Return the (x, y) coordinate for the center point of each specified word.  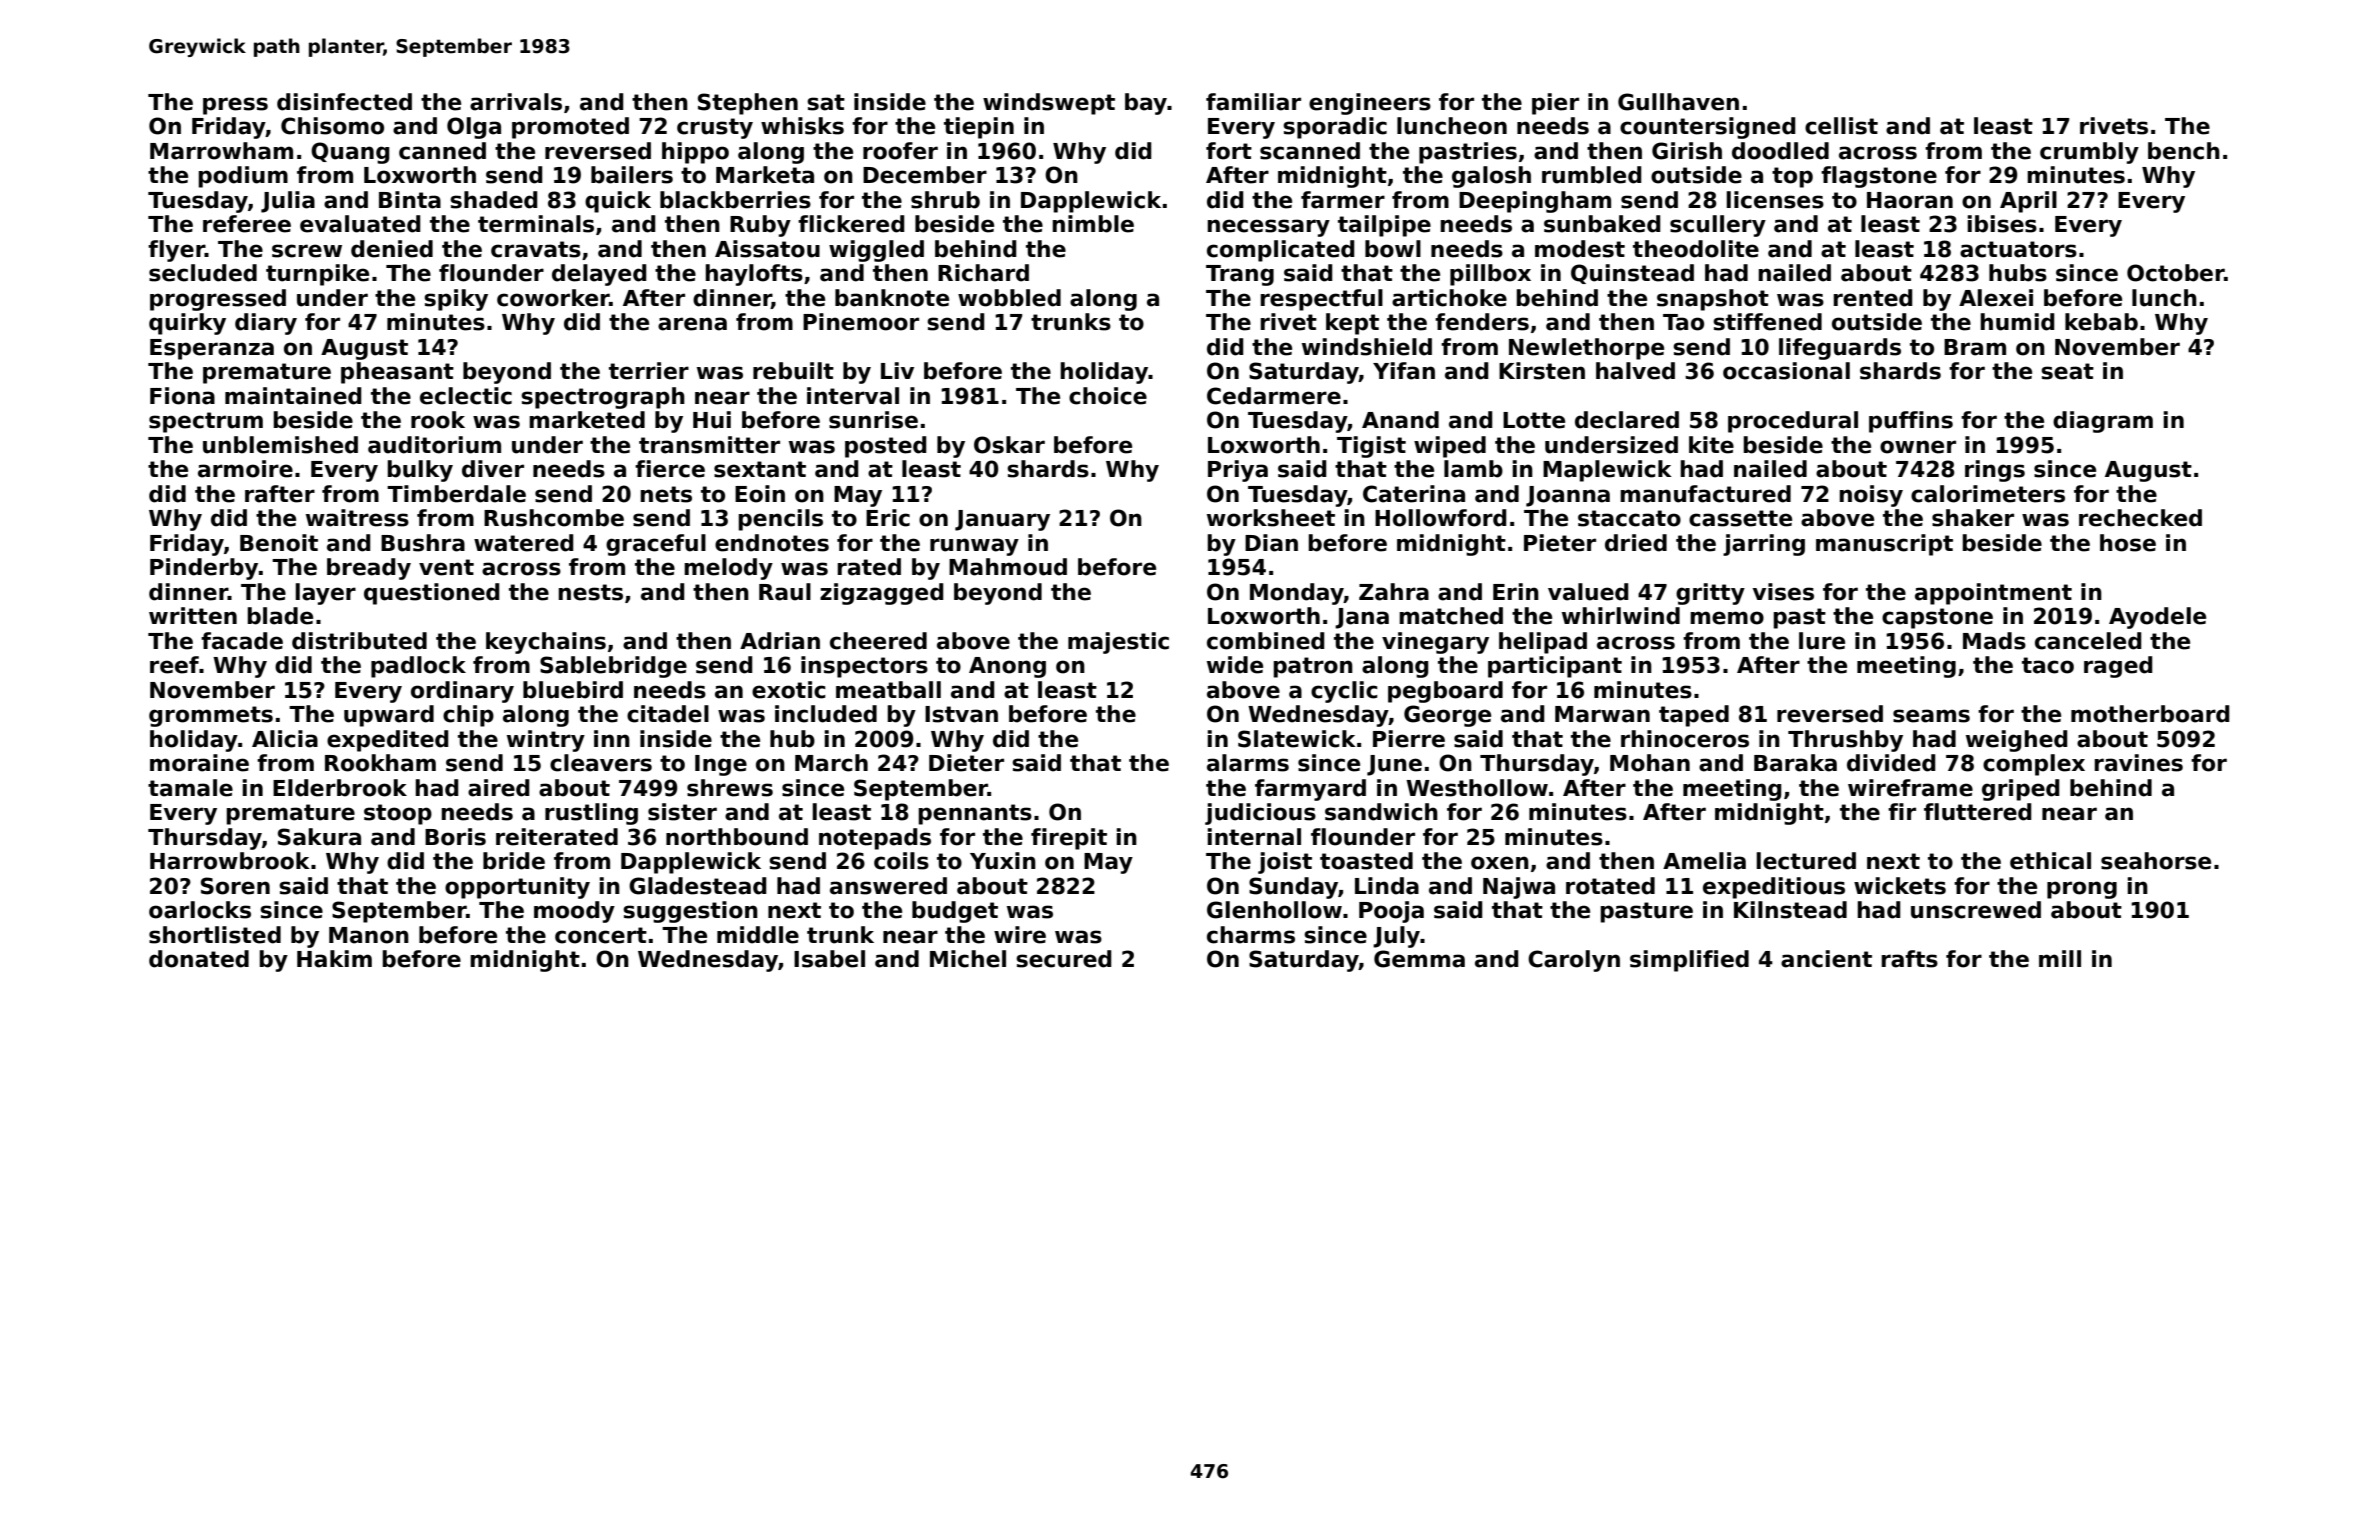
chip (468, 716)
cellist (1841, 126)
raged (2118, 667)
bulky (420, 471)
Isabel (829, 959)
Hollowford (1441, 518)
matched (1451, 616)
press (235, 106)
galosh (1491, 177)
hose (2128, 543)
